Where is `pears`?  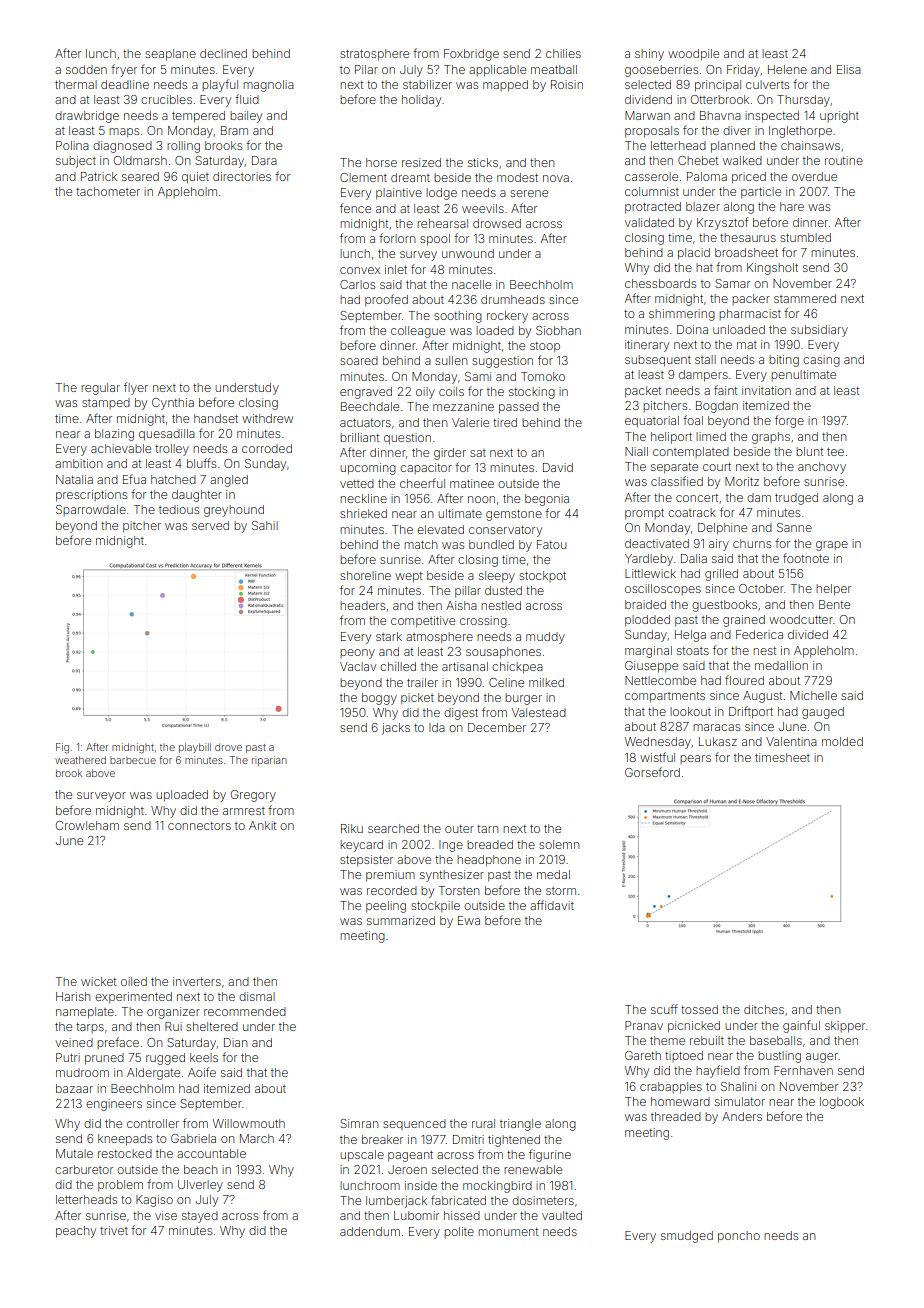
pears is located at coordinates (695, 759).
